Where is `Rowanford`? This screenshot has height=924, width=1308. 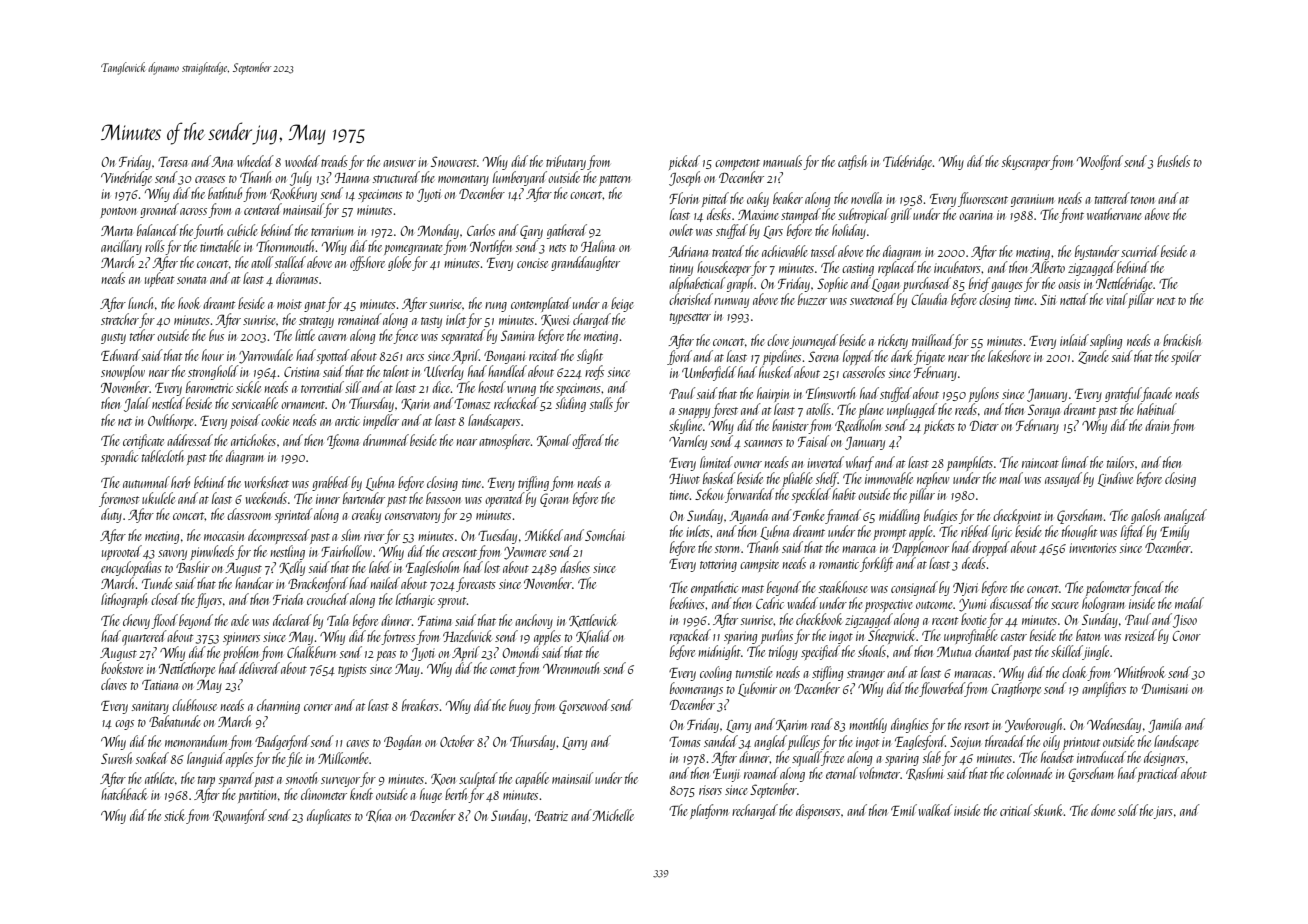
Rowanford is located at coordinates (240, 816).
